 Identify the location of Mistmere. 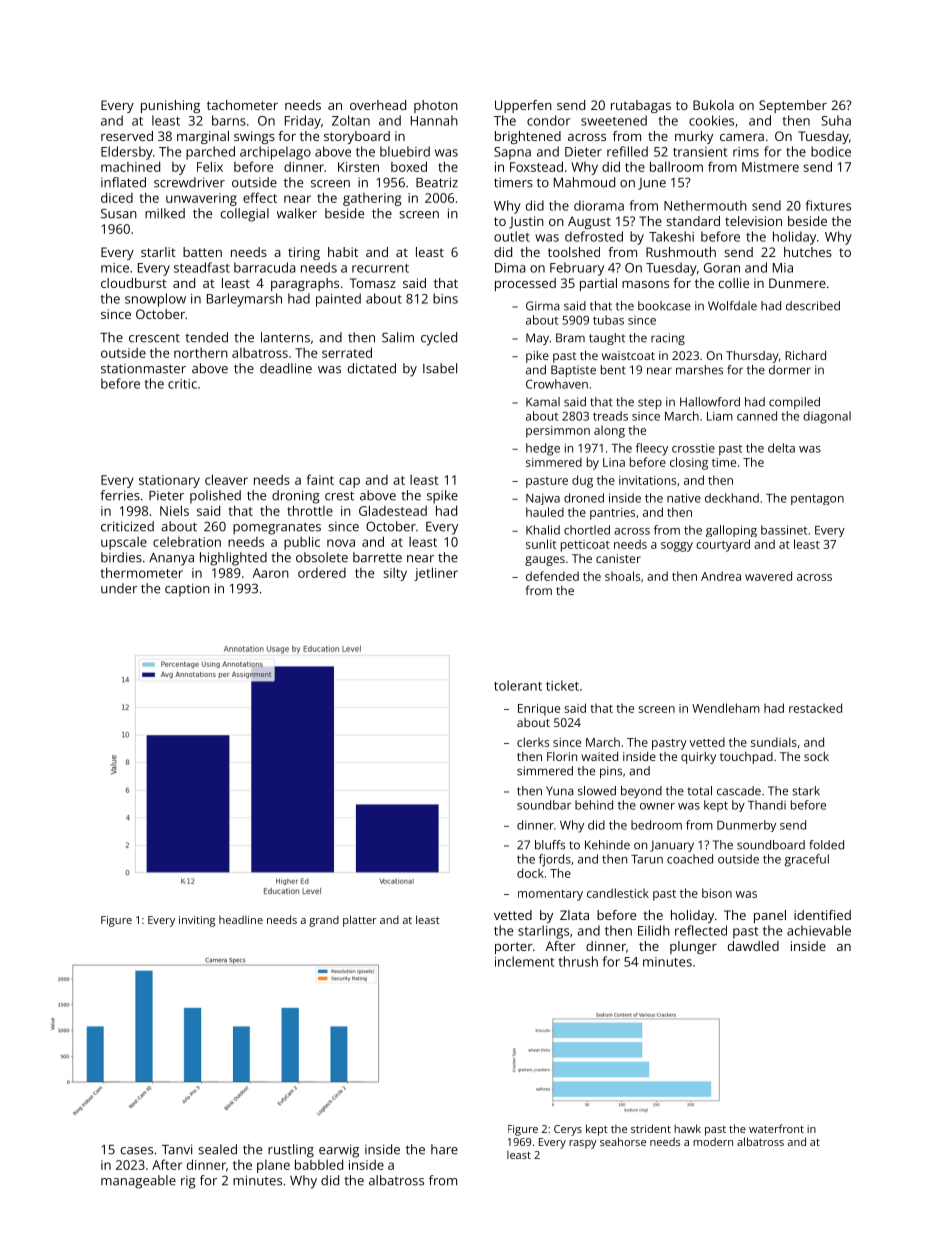
(770, 167).
